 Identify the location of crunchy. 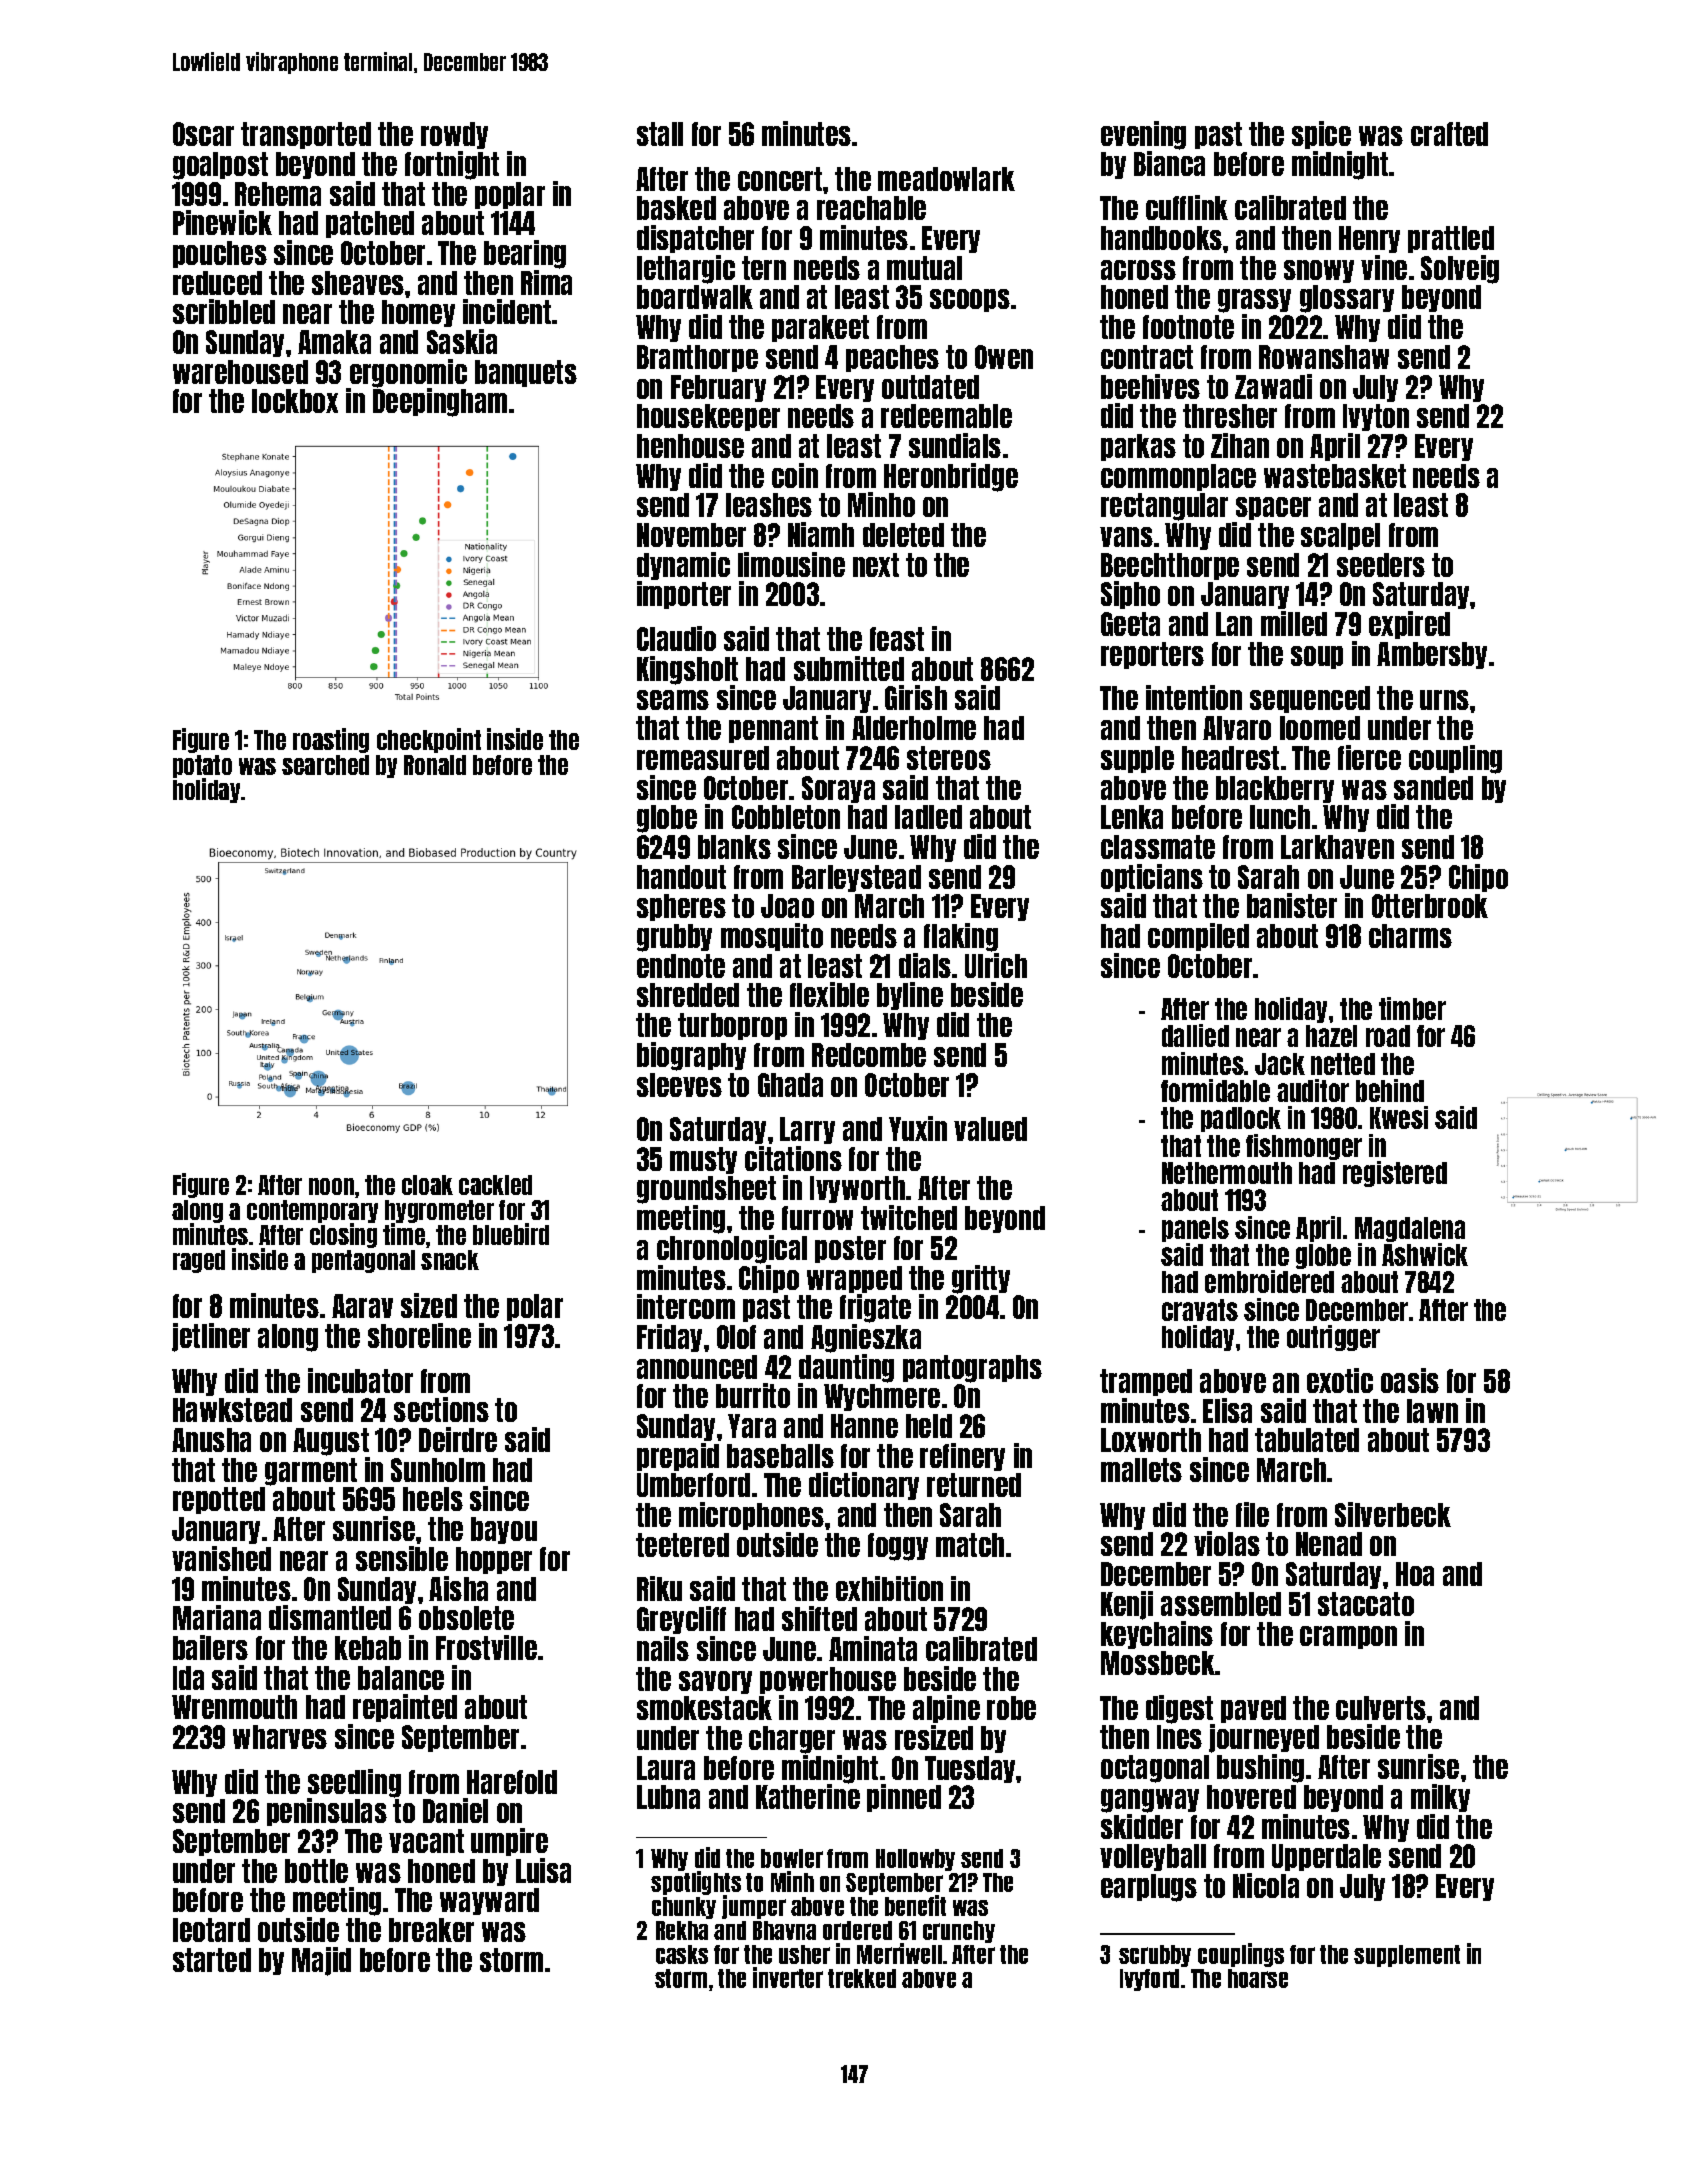
(959, 1932).
